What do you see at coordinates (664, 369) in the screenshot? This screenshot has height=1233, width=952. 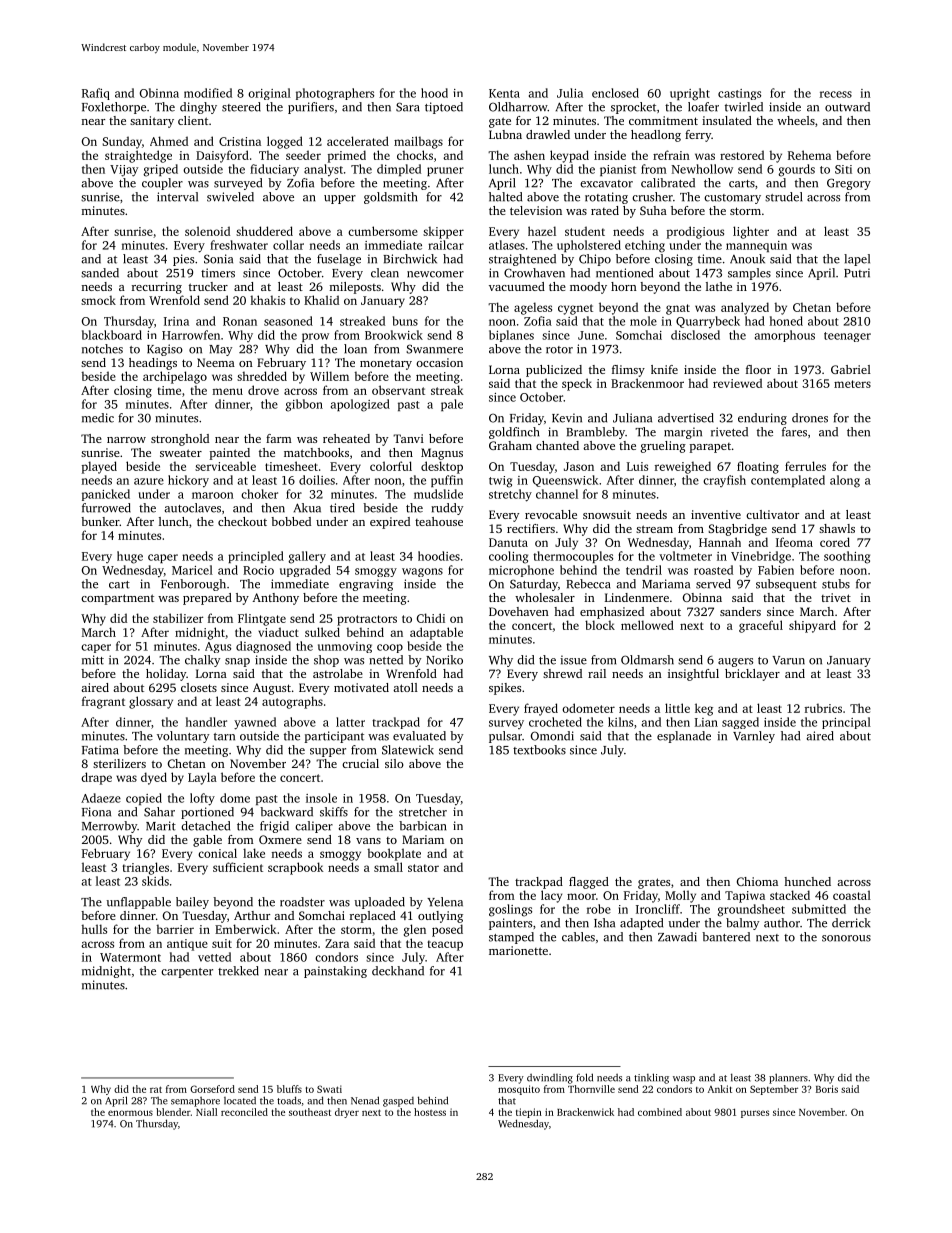 I see `knife` at bounding box center [664, 369].
